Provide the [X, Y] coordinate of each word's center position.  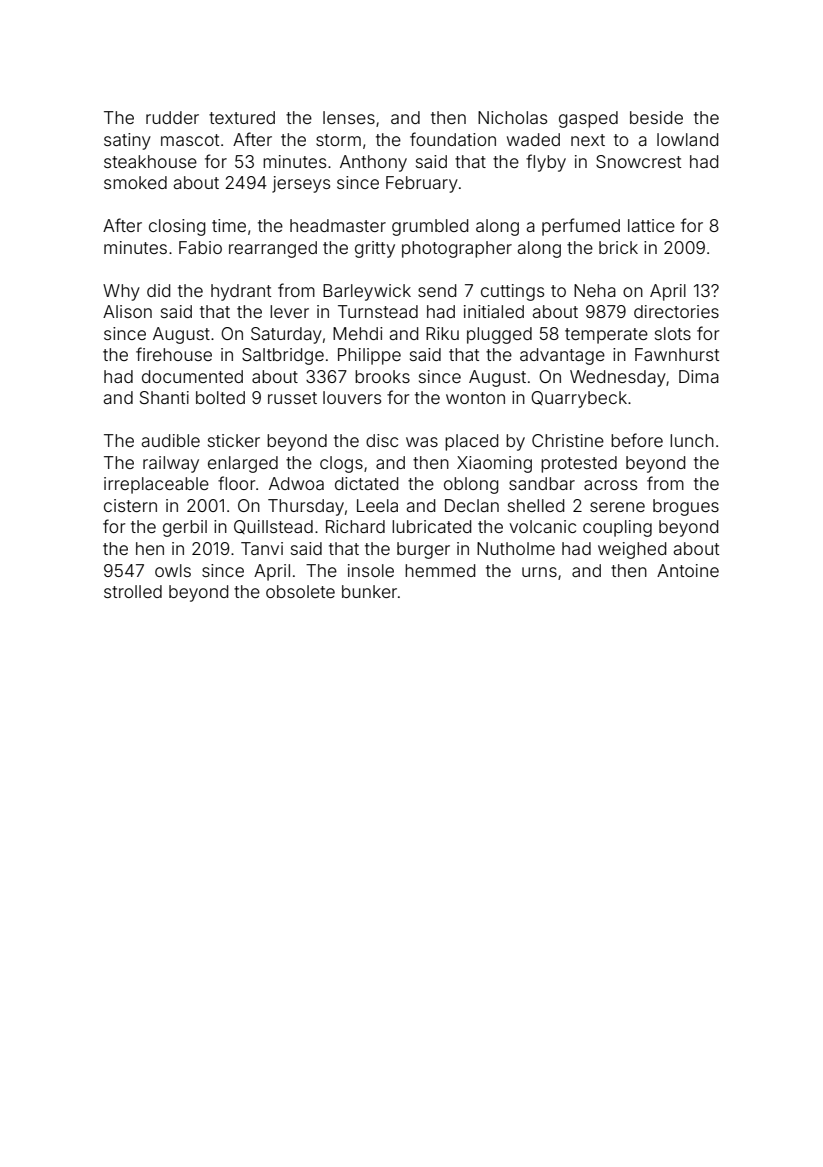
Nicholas [512, 117]
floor [236, 483]
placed [471, 442]
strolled [133, 591]
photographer [457, 249]
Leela [377, 505]
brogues [686, 507]
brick [618, 247]
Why [121, 292]
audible [171, 440]
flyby [546, 163]
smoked [135, 182]
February [422, 184]
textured [242, 117]
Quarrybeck [579, 399]
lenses [349, 117]
